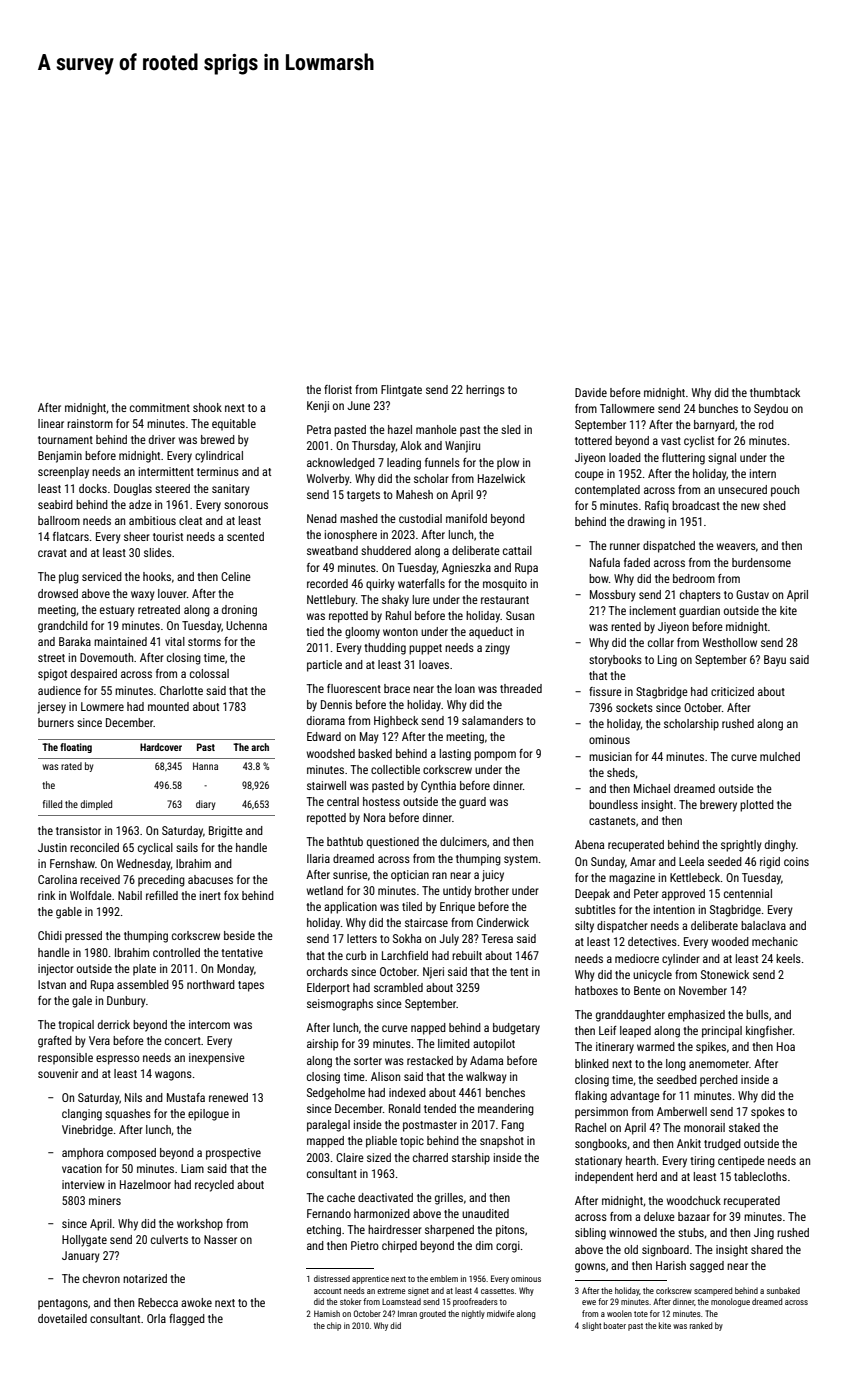  Describe the element at coordinates (432, 1314) in the screenshot. I see `grouted` at that location.
